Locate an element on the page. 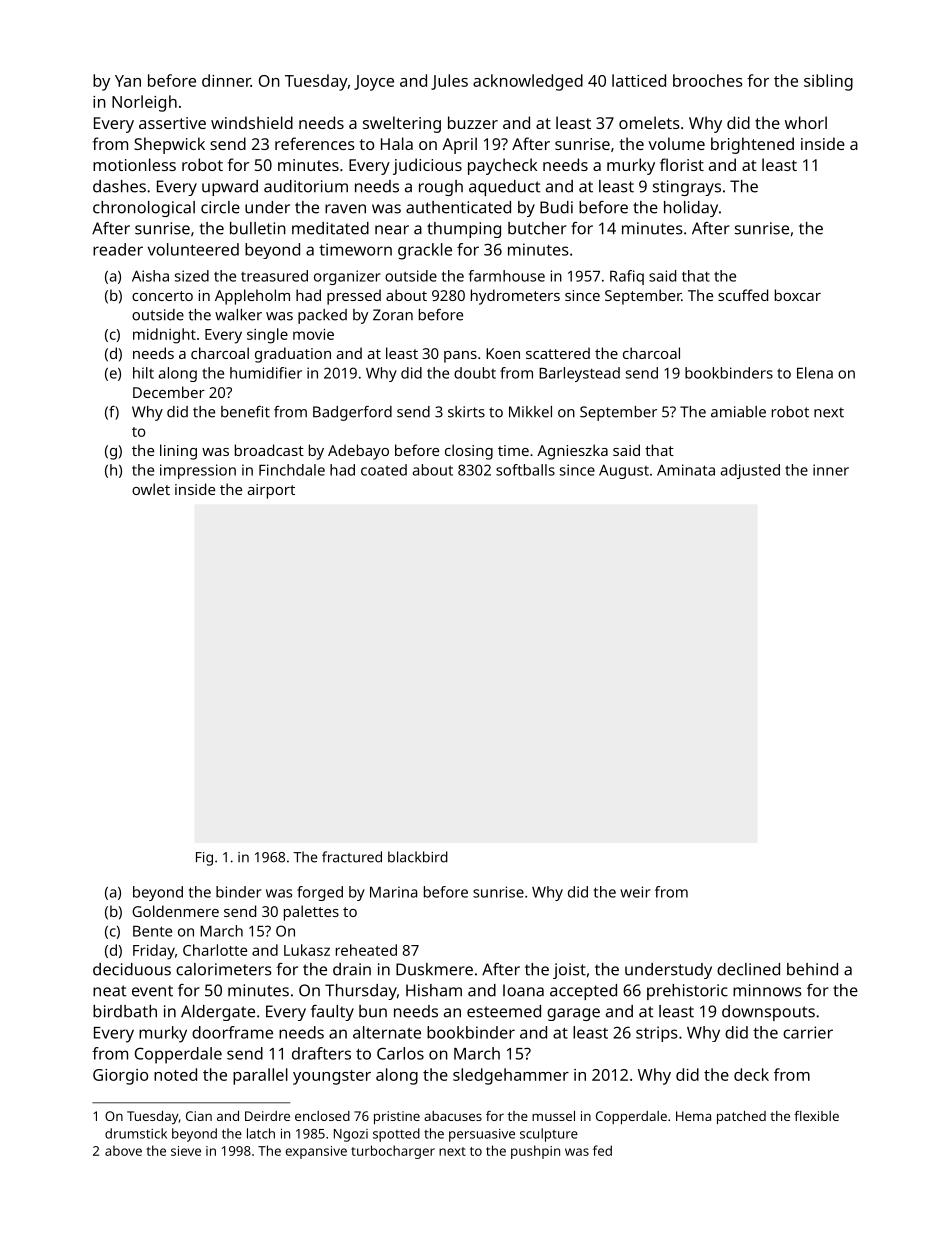 Image resolution: width=952 pixels, height=1233 pixels. deciduous is located at coordinates (132, 969).
